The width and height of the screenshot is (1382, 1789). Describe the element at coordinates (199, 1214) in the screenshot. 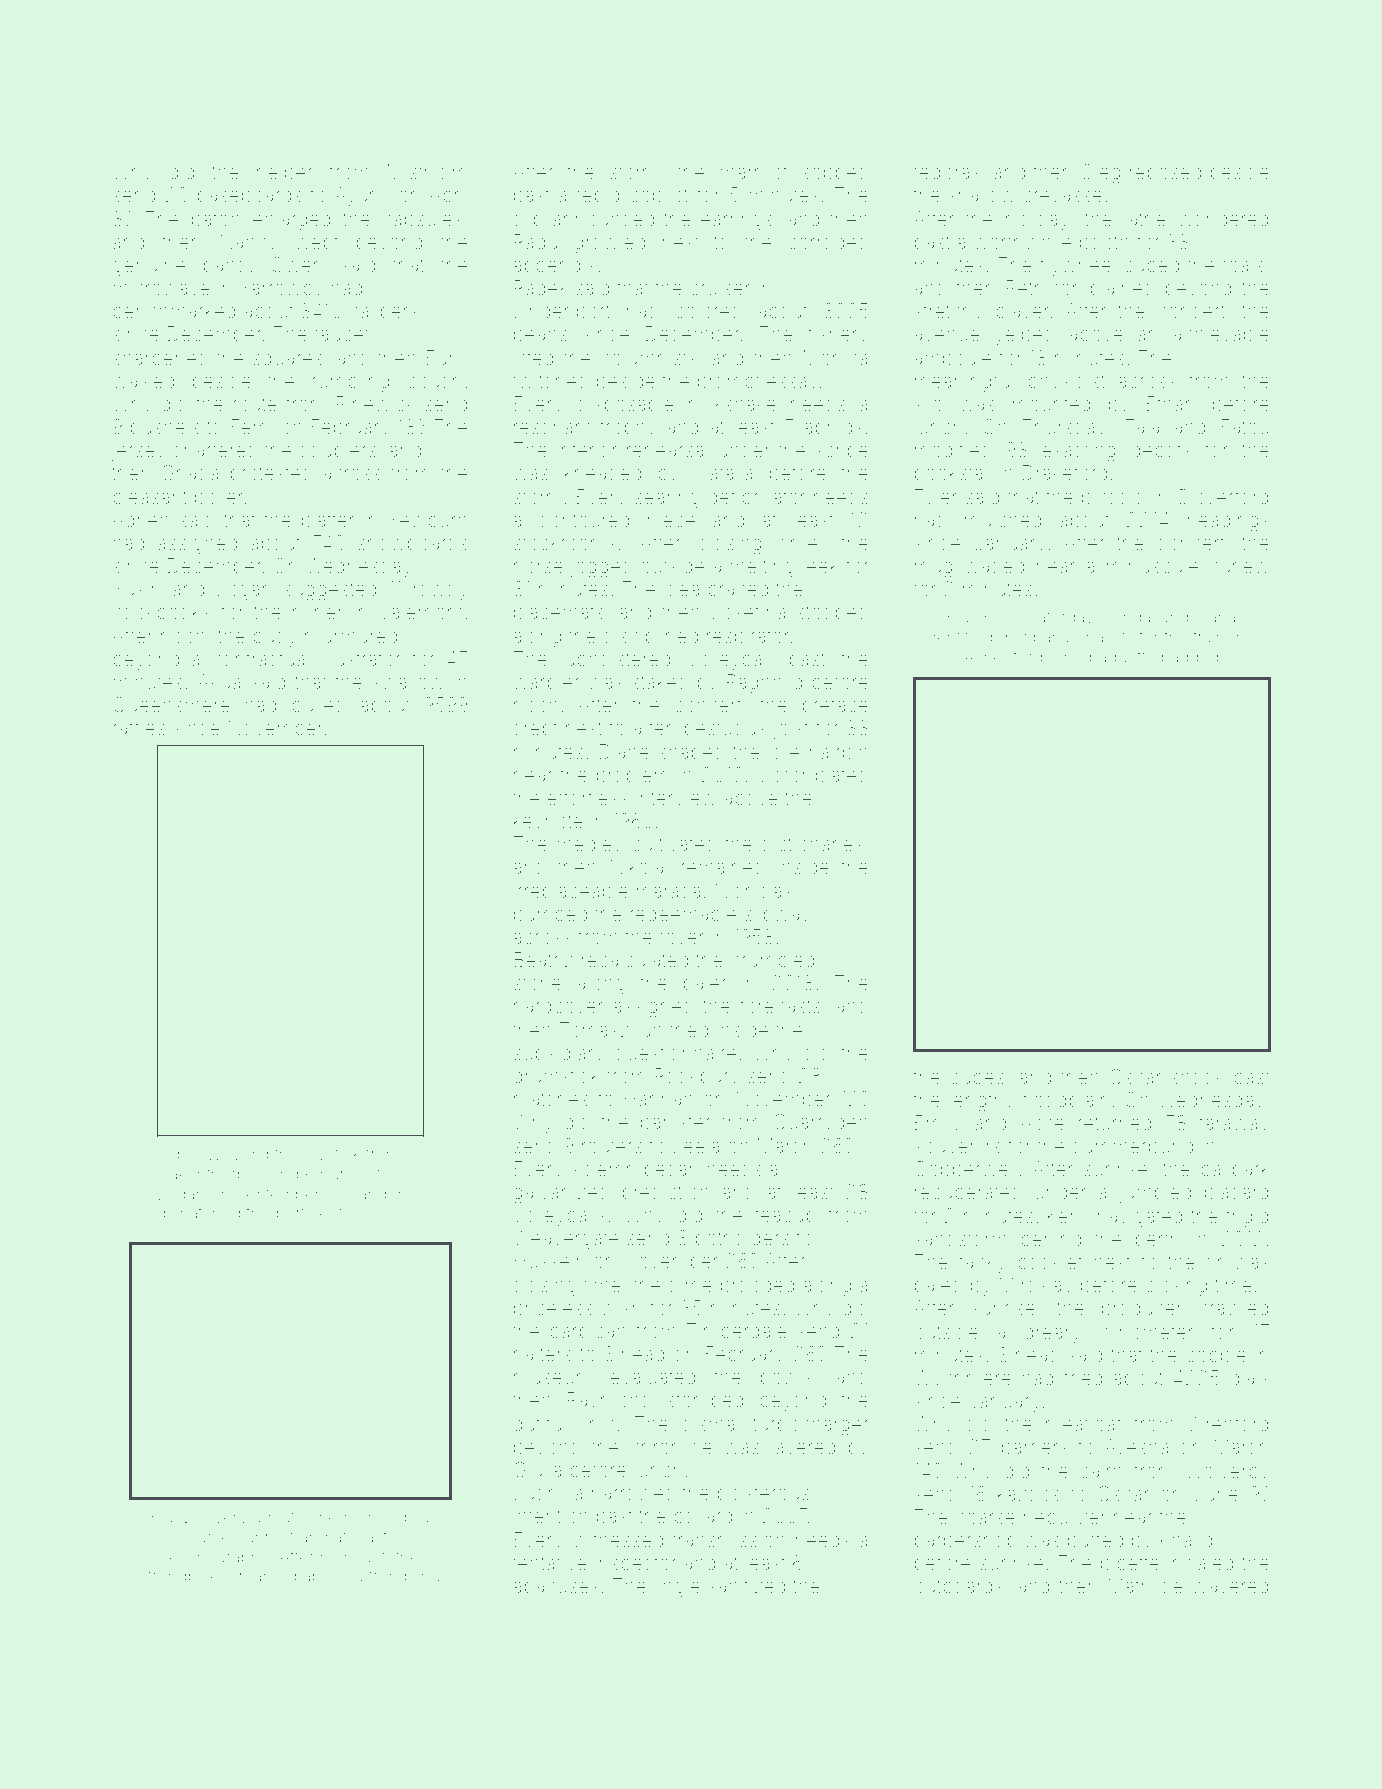

I see `dispatched` at that location.
